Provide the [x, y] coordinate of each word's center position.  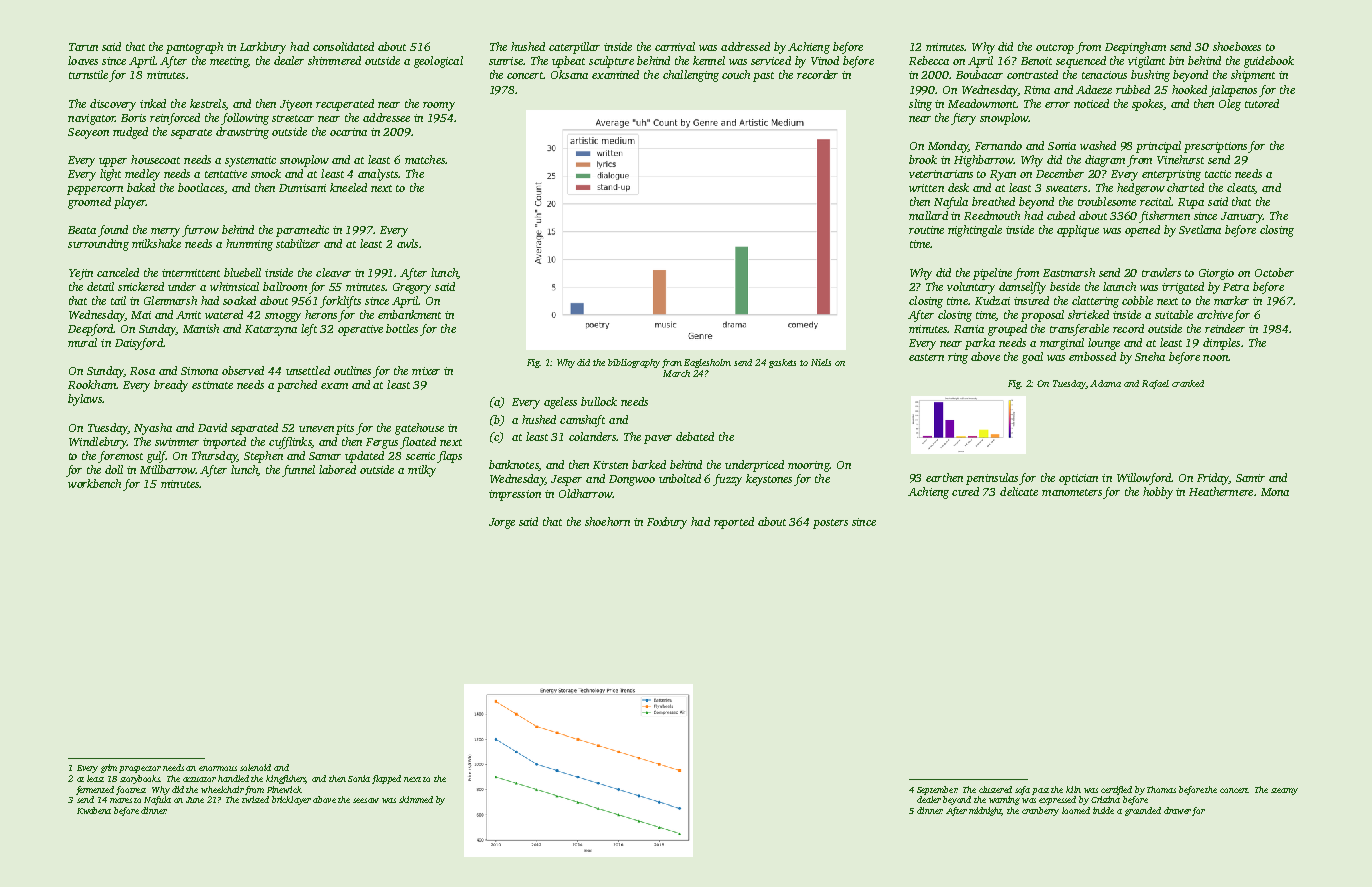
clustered [995, 789]
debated [695, 436]
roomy [439, 106]
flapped [386, 779]
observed [243, 370]
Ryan [1003, 175]
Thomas [1161, 789]
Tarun [83, 47]
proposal [1042, 316]
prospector [140, 769]
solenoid [255, 767]
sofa [1022, 790]
